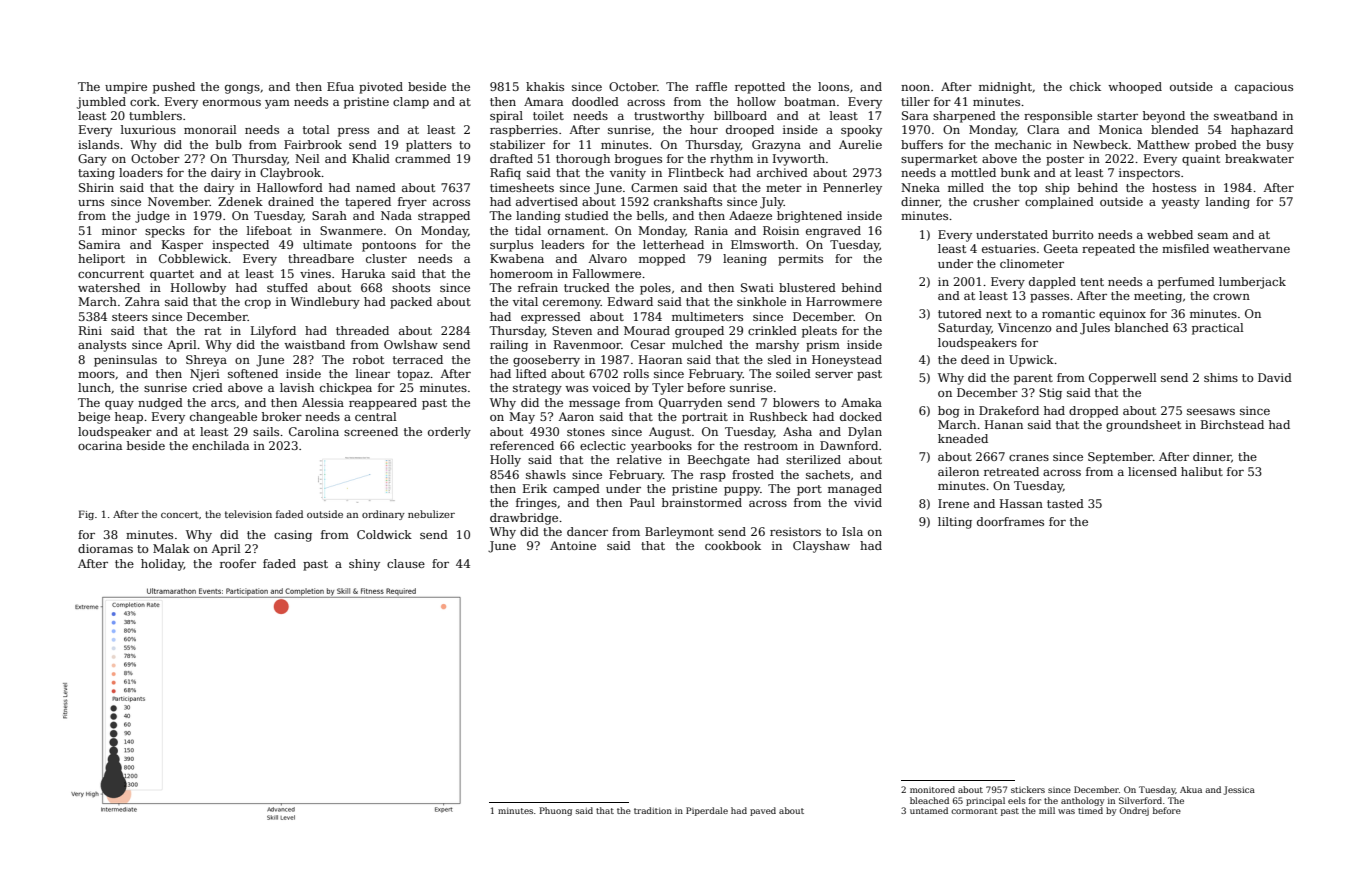  What do you see at coordinates (573, 545) in the page?
I see `Antoine` at bounding box center [573, 545].
